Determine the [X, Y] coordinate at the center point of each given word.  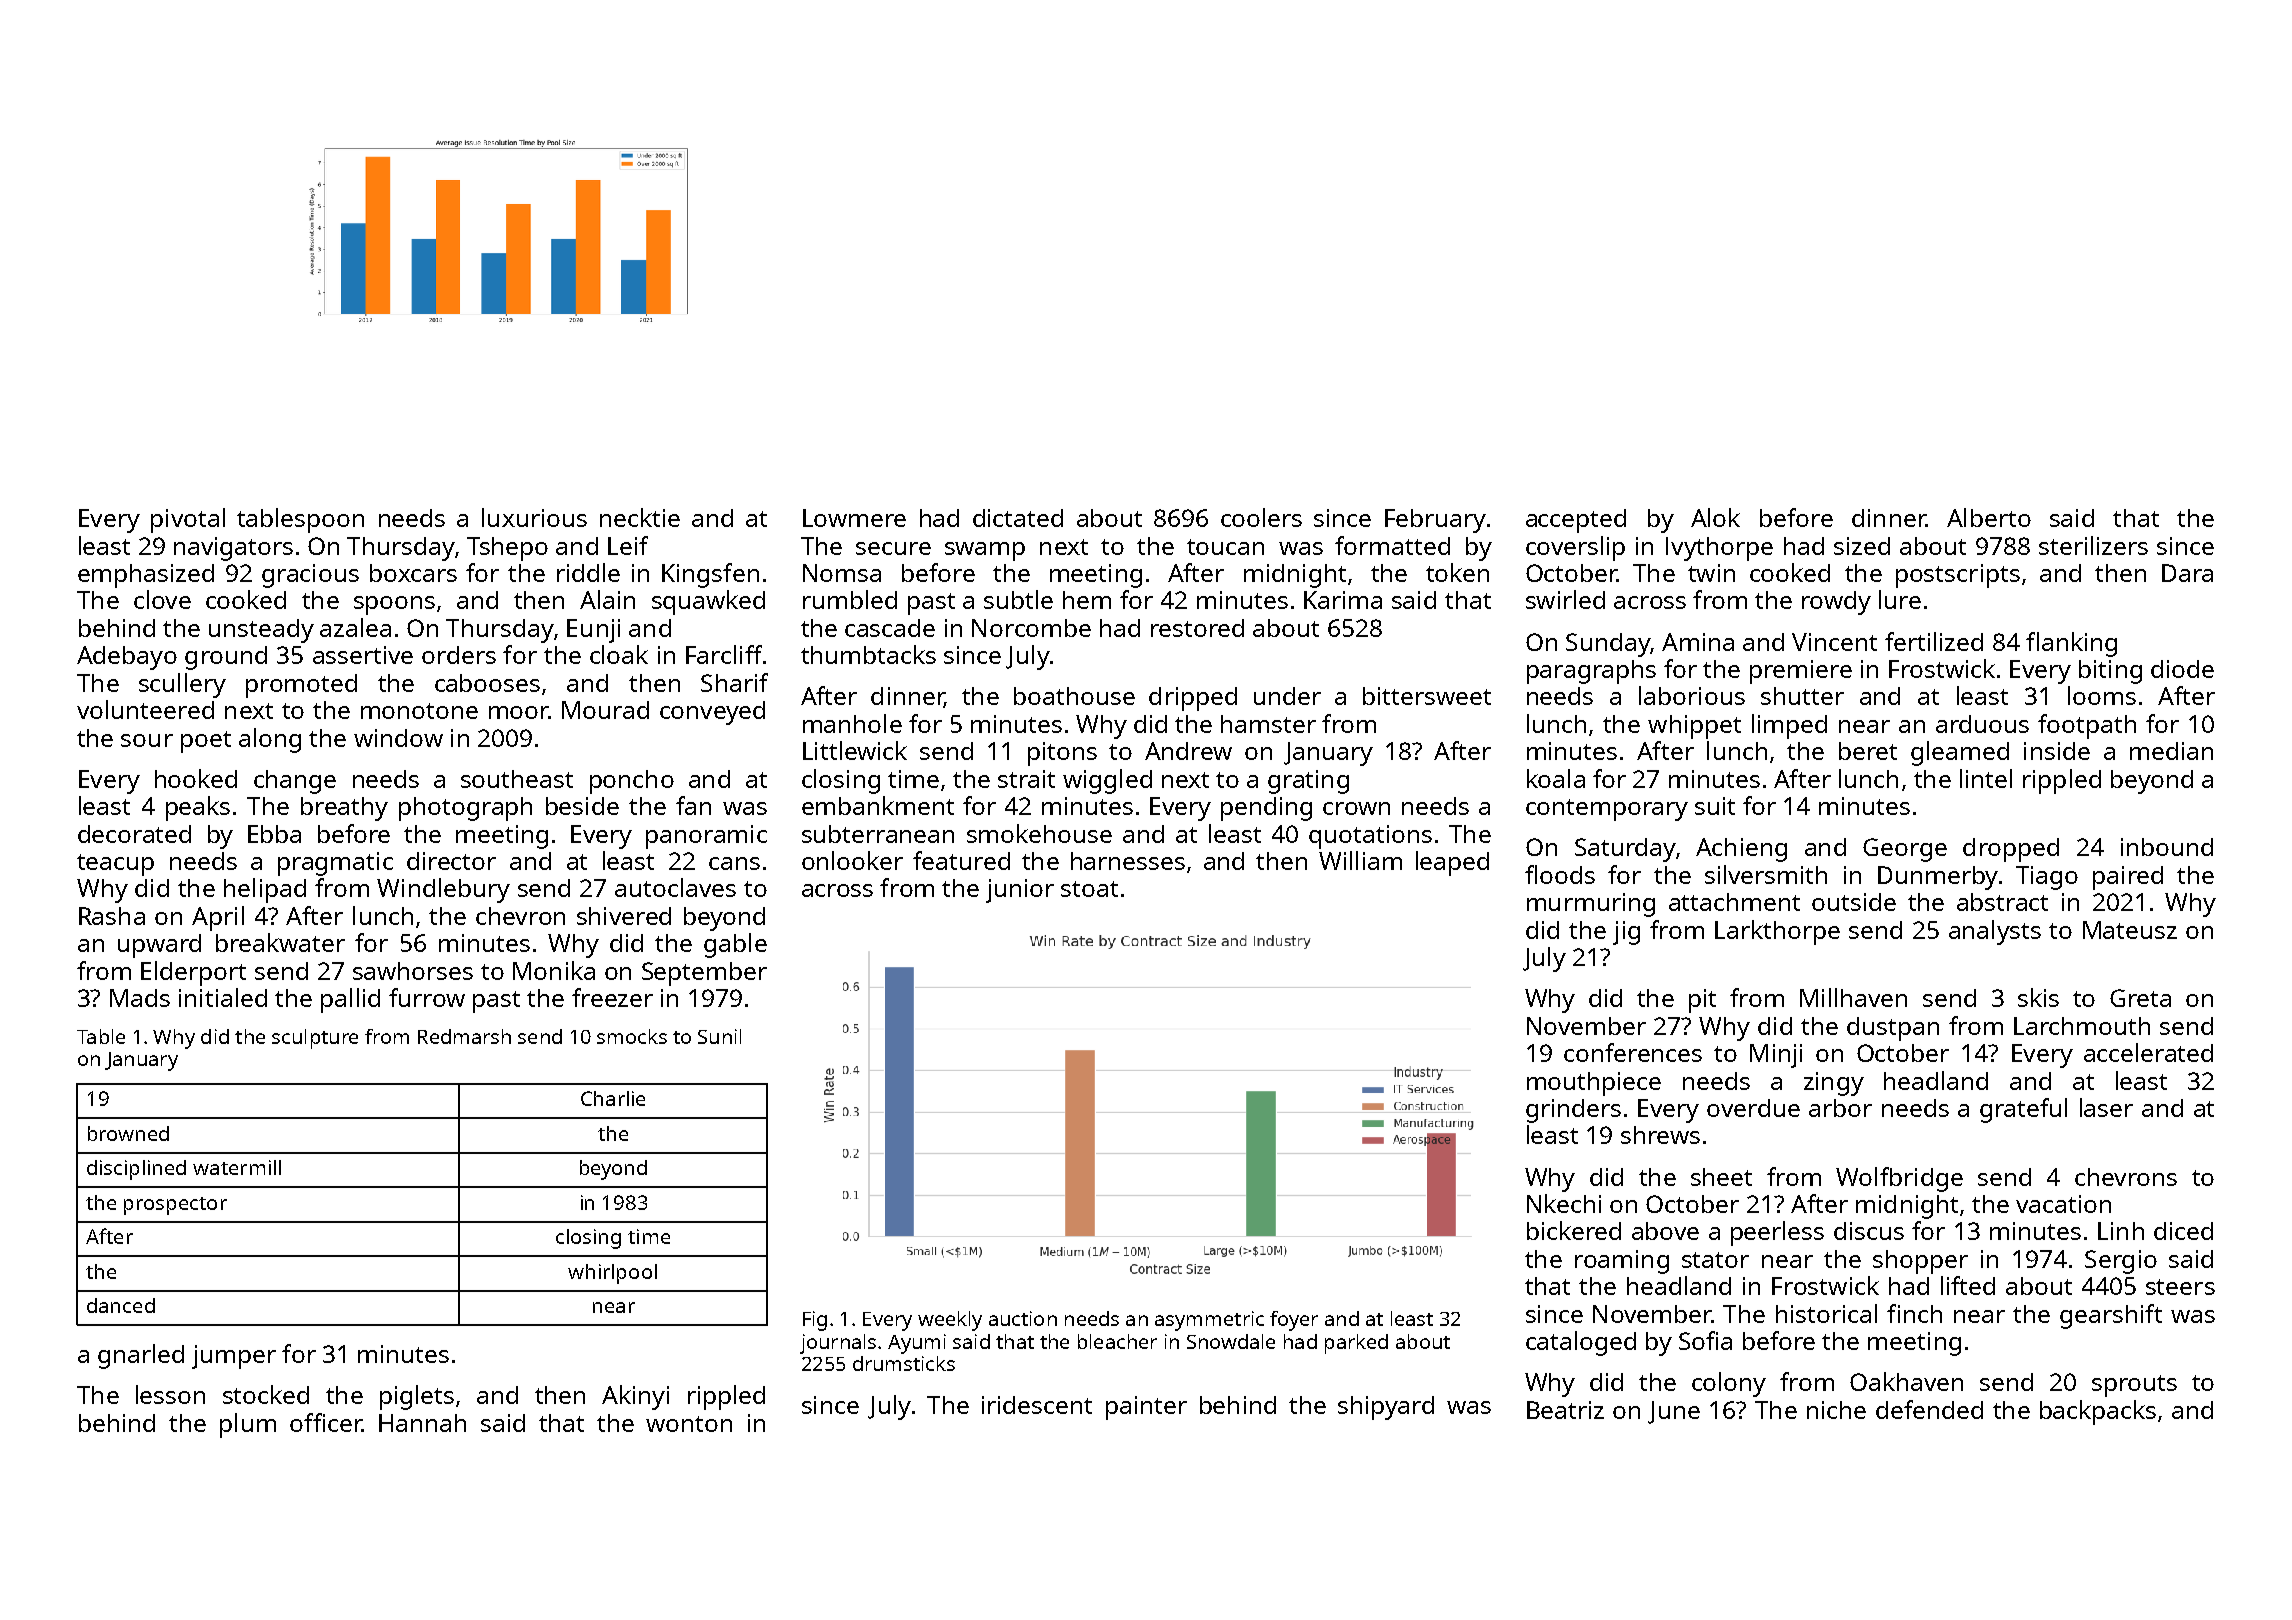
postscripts [1958, 576]
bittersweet [1427, 696]
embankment [878, 805]
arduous [1982, 724]
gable [735, 945]
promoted [301, 686]
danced [121, 1305]
